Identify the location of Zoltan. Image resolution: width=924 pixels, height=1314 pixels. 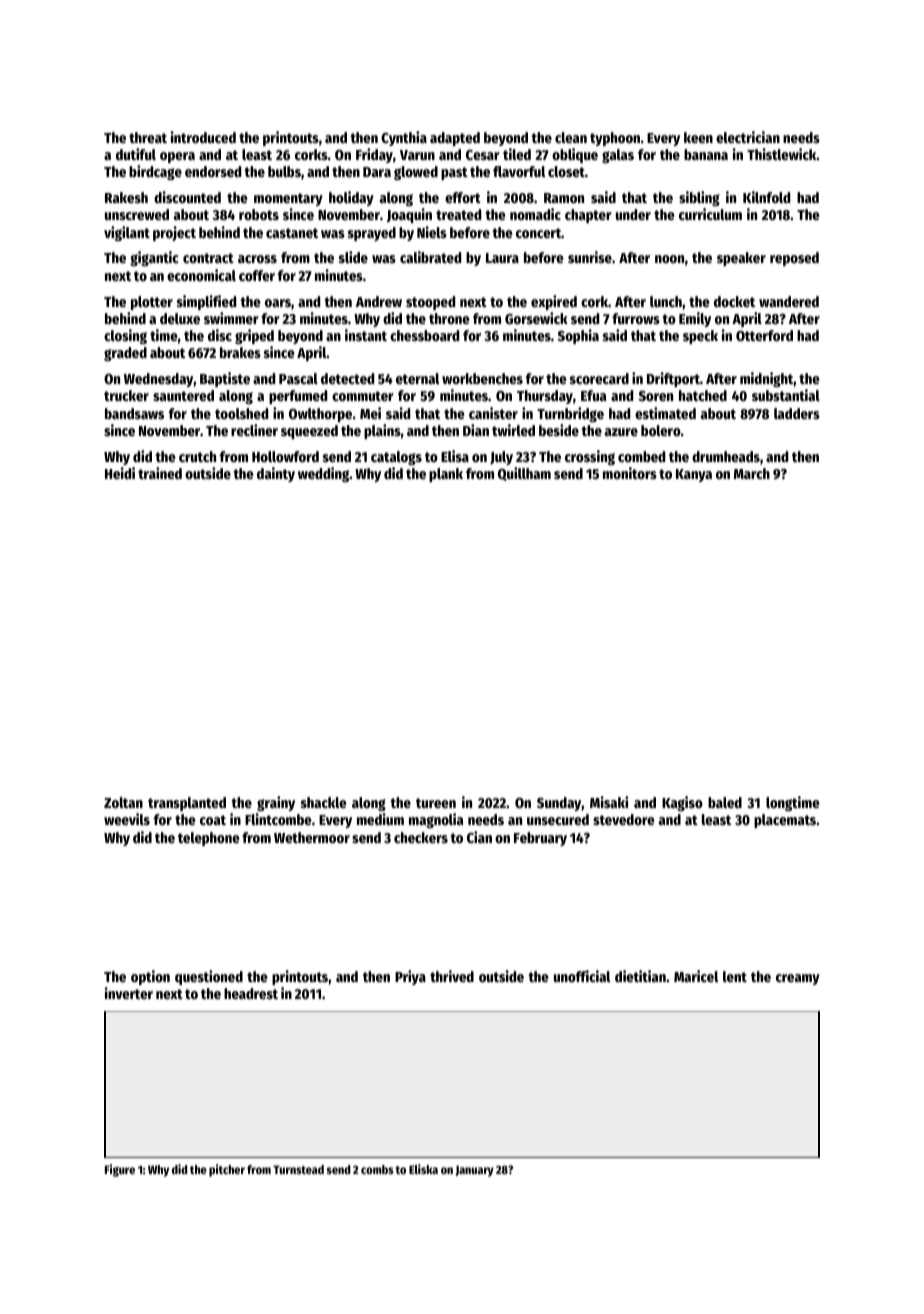
(123, 802).
